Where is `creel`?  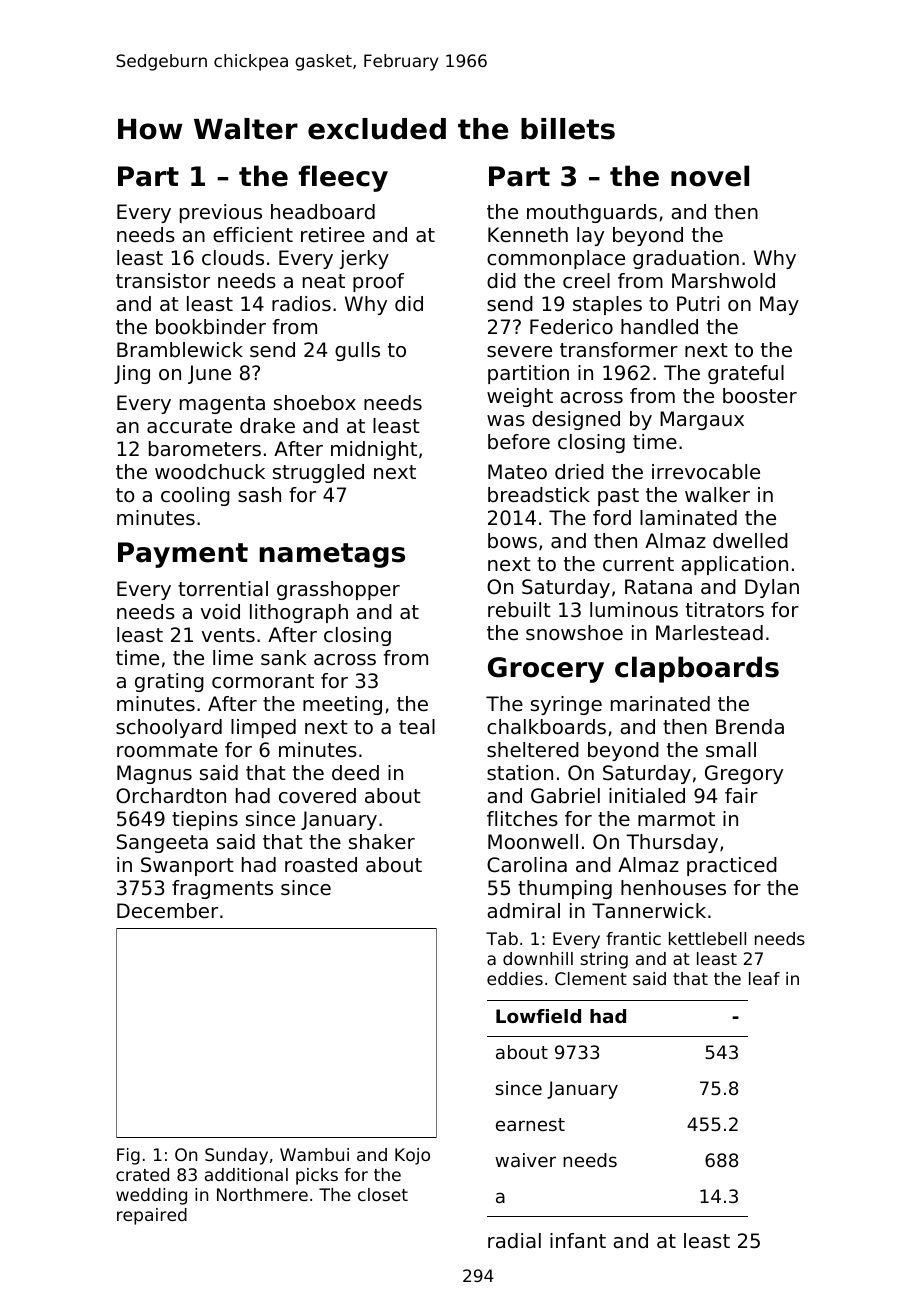 creel is located at coordinates (586, 281).
